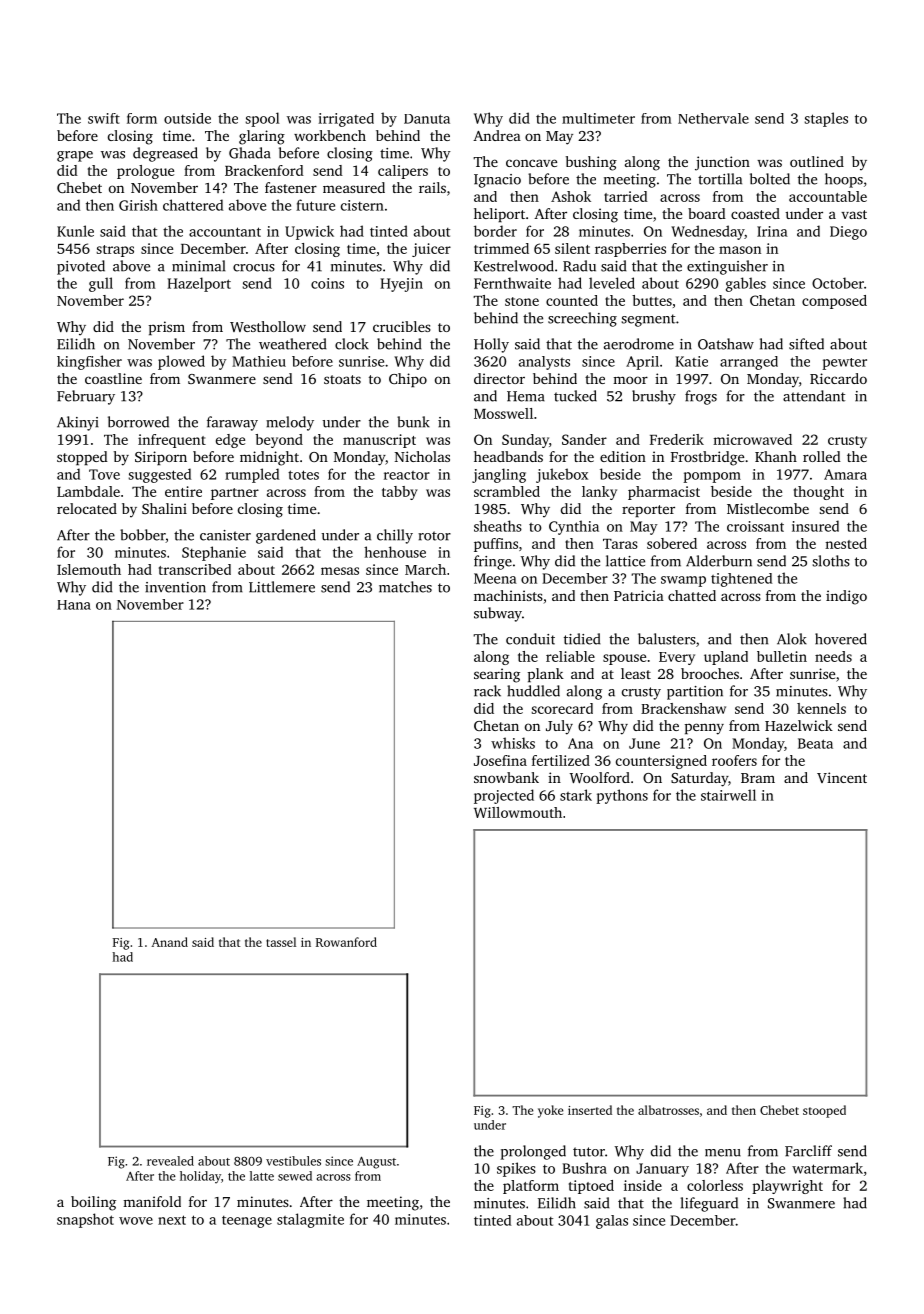  What do you see at coordinates (496, 545) in the screenshot?
I see `puffins` at bounding box center [496, 545].
